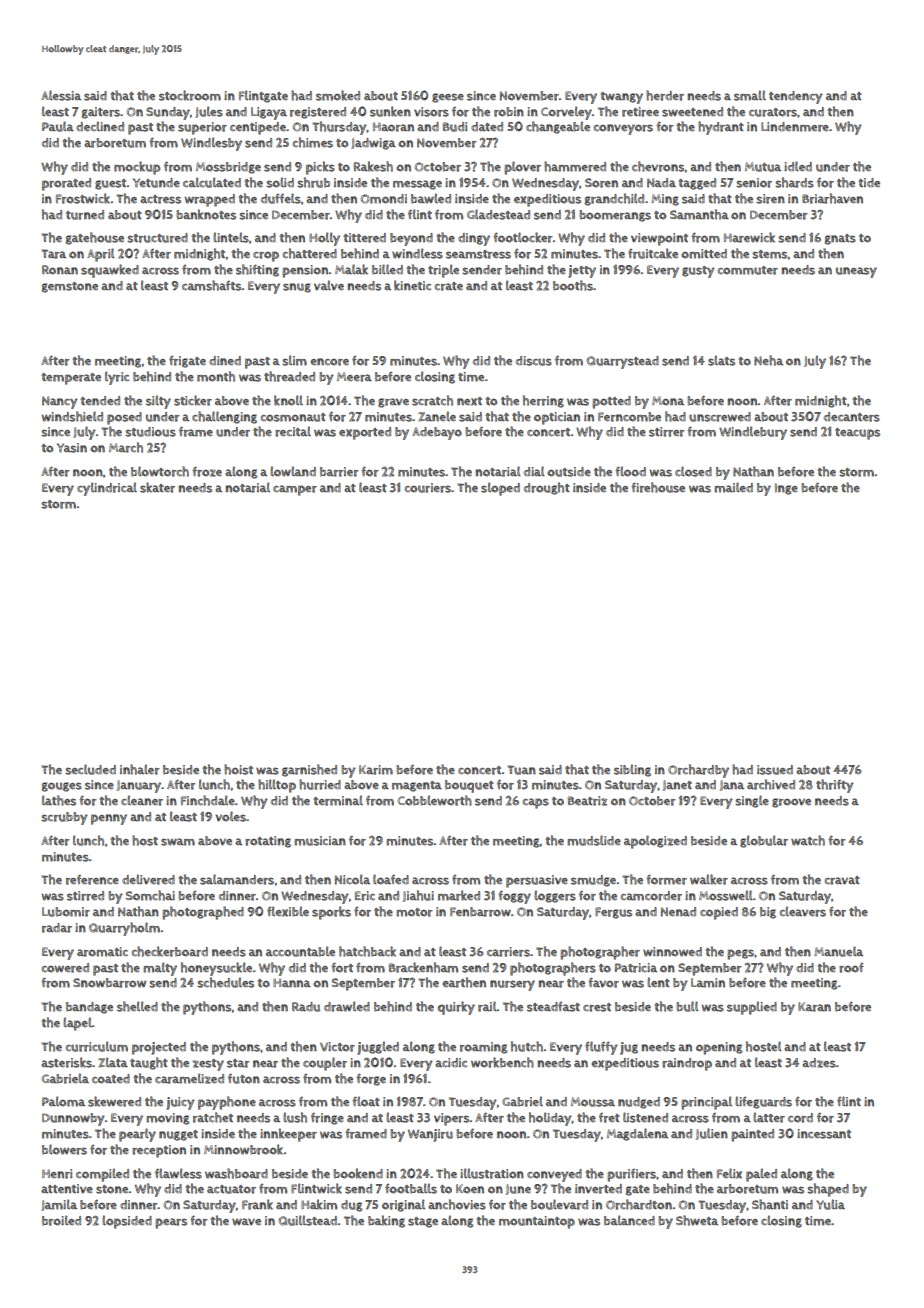  Describe the element at coordinates (658, 166) in the document. I see `chevrons` at that location.
